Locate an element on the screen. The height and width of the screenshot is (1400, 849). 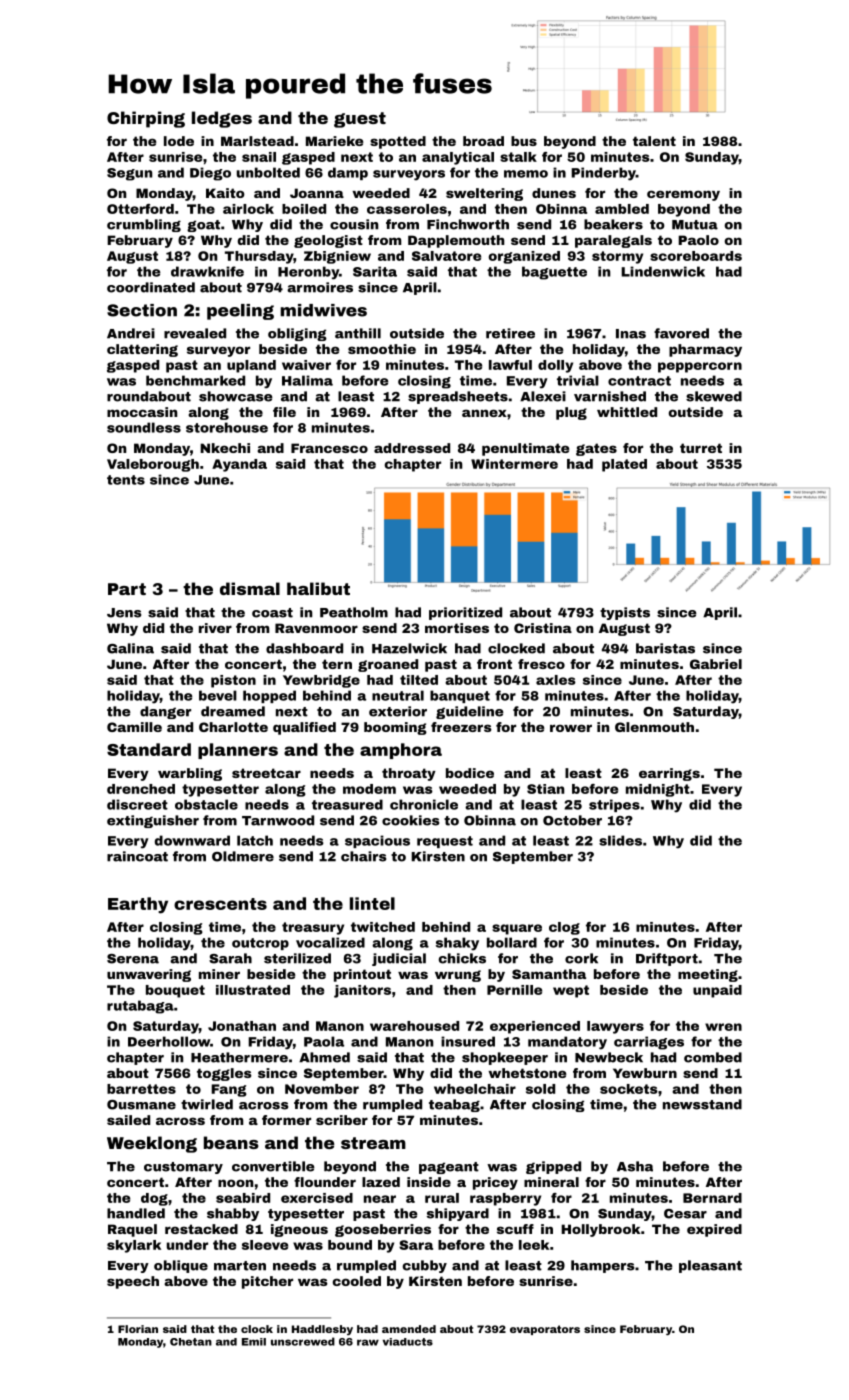
pleasant is located at coordinates (710, 1266).
